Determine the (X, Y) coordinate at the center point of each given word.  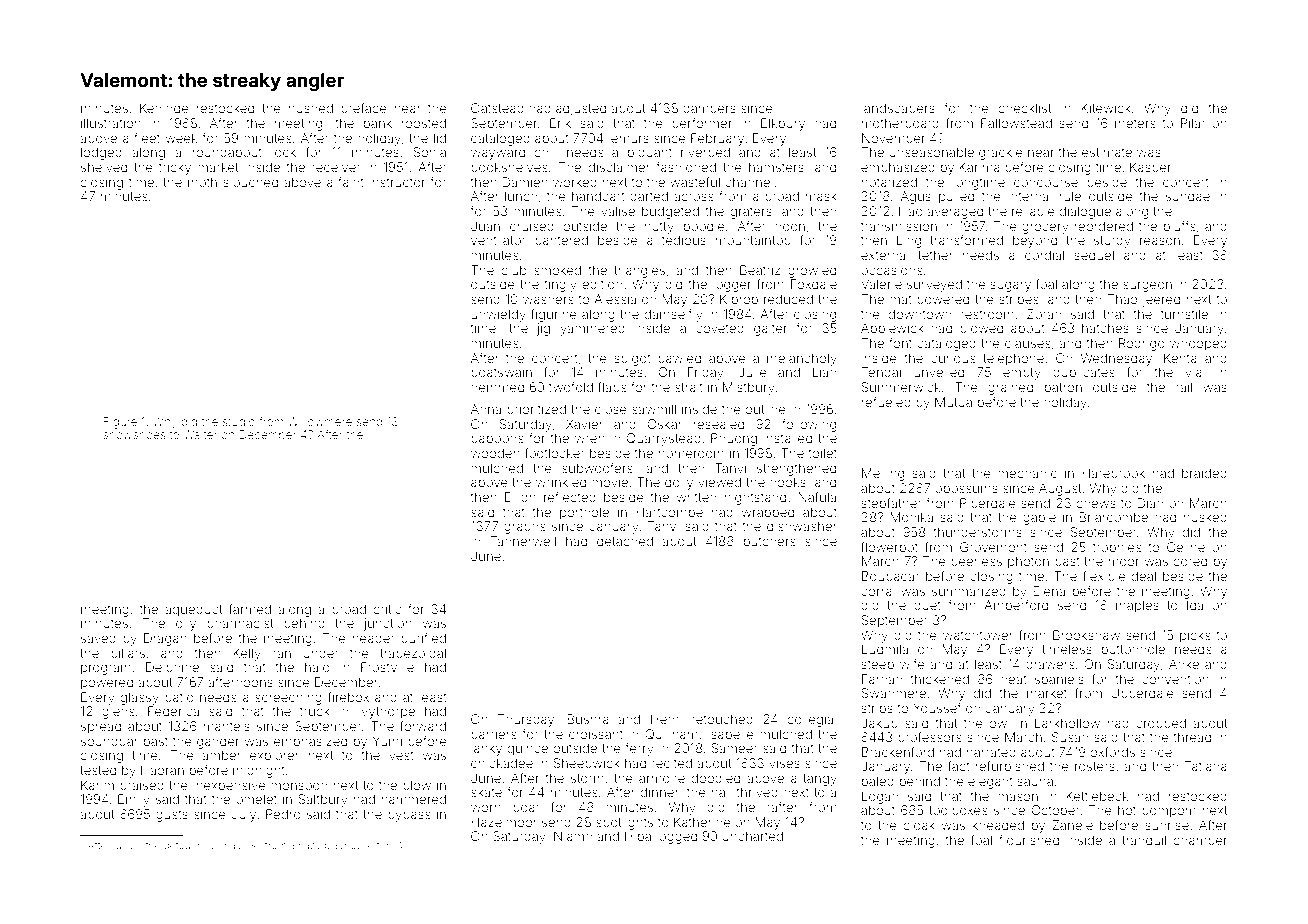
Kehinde (164, 108)
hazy (310, 846)
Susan (1070, 737)
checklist (1024, 108)
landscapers (898, 109)
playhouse (349, 846)
